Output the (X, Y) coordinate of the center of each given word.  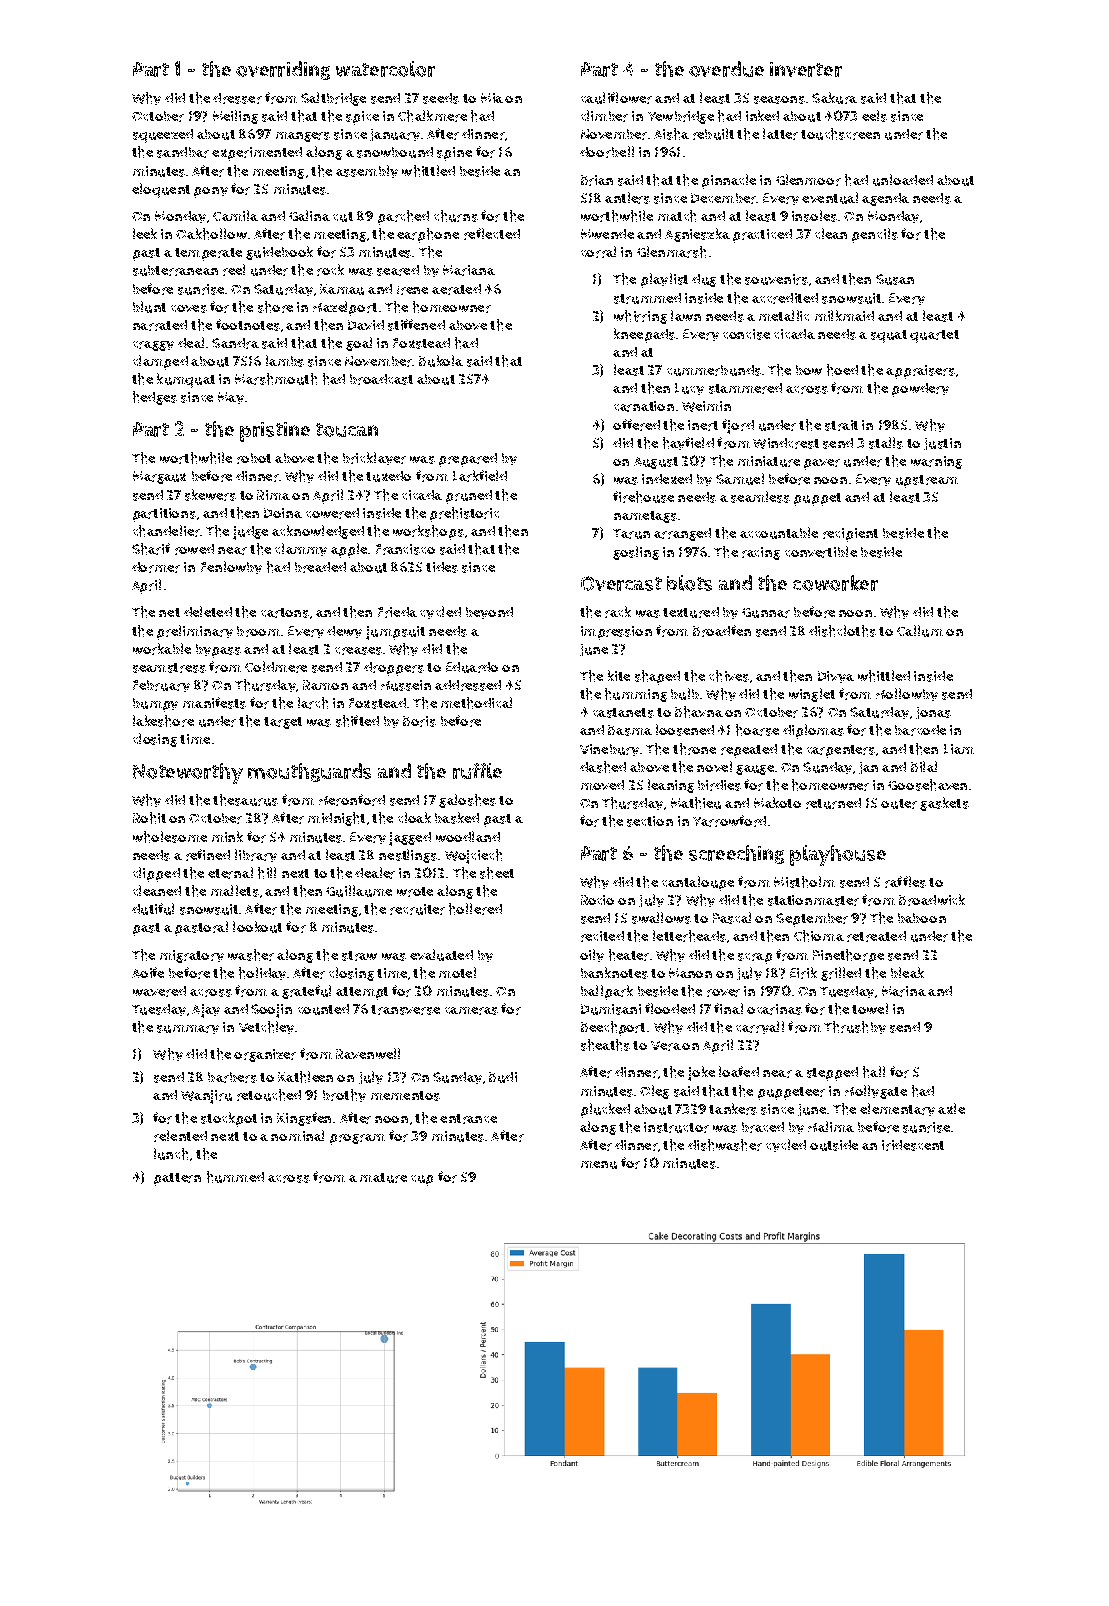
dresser (237, 98)
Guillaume (359, 891)
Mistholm (804, 882)
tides (442, 567)
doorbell (607, 152)
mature (383, 1178)
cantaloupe (698, 883)
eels (874, 116)
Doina (283, 513)
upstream (927, 481)
